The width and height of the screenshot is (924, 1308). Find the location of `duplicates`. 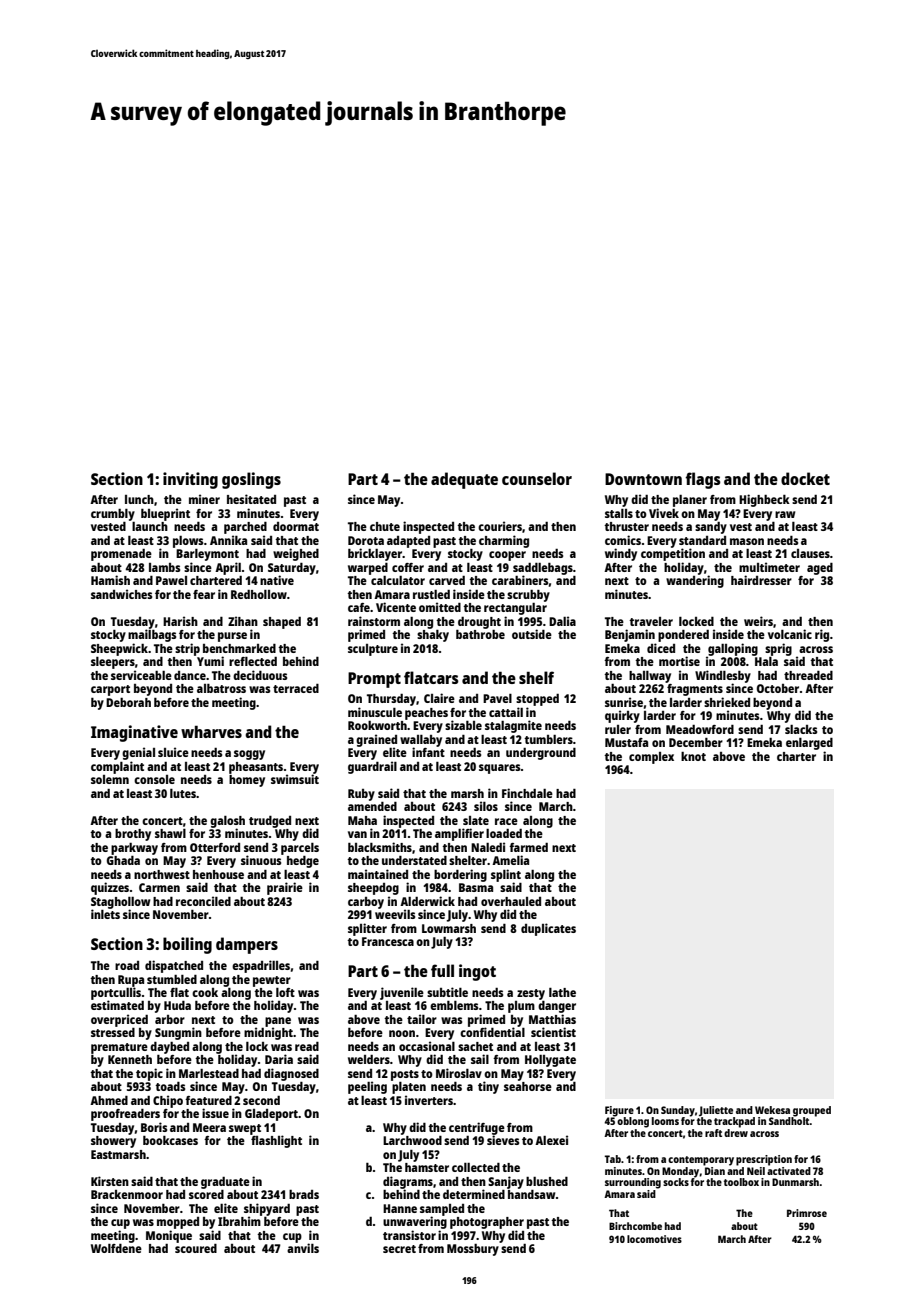

duplicates is located at coordinates (548, 929).
